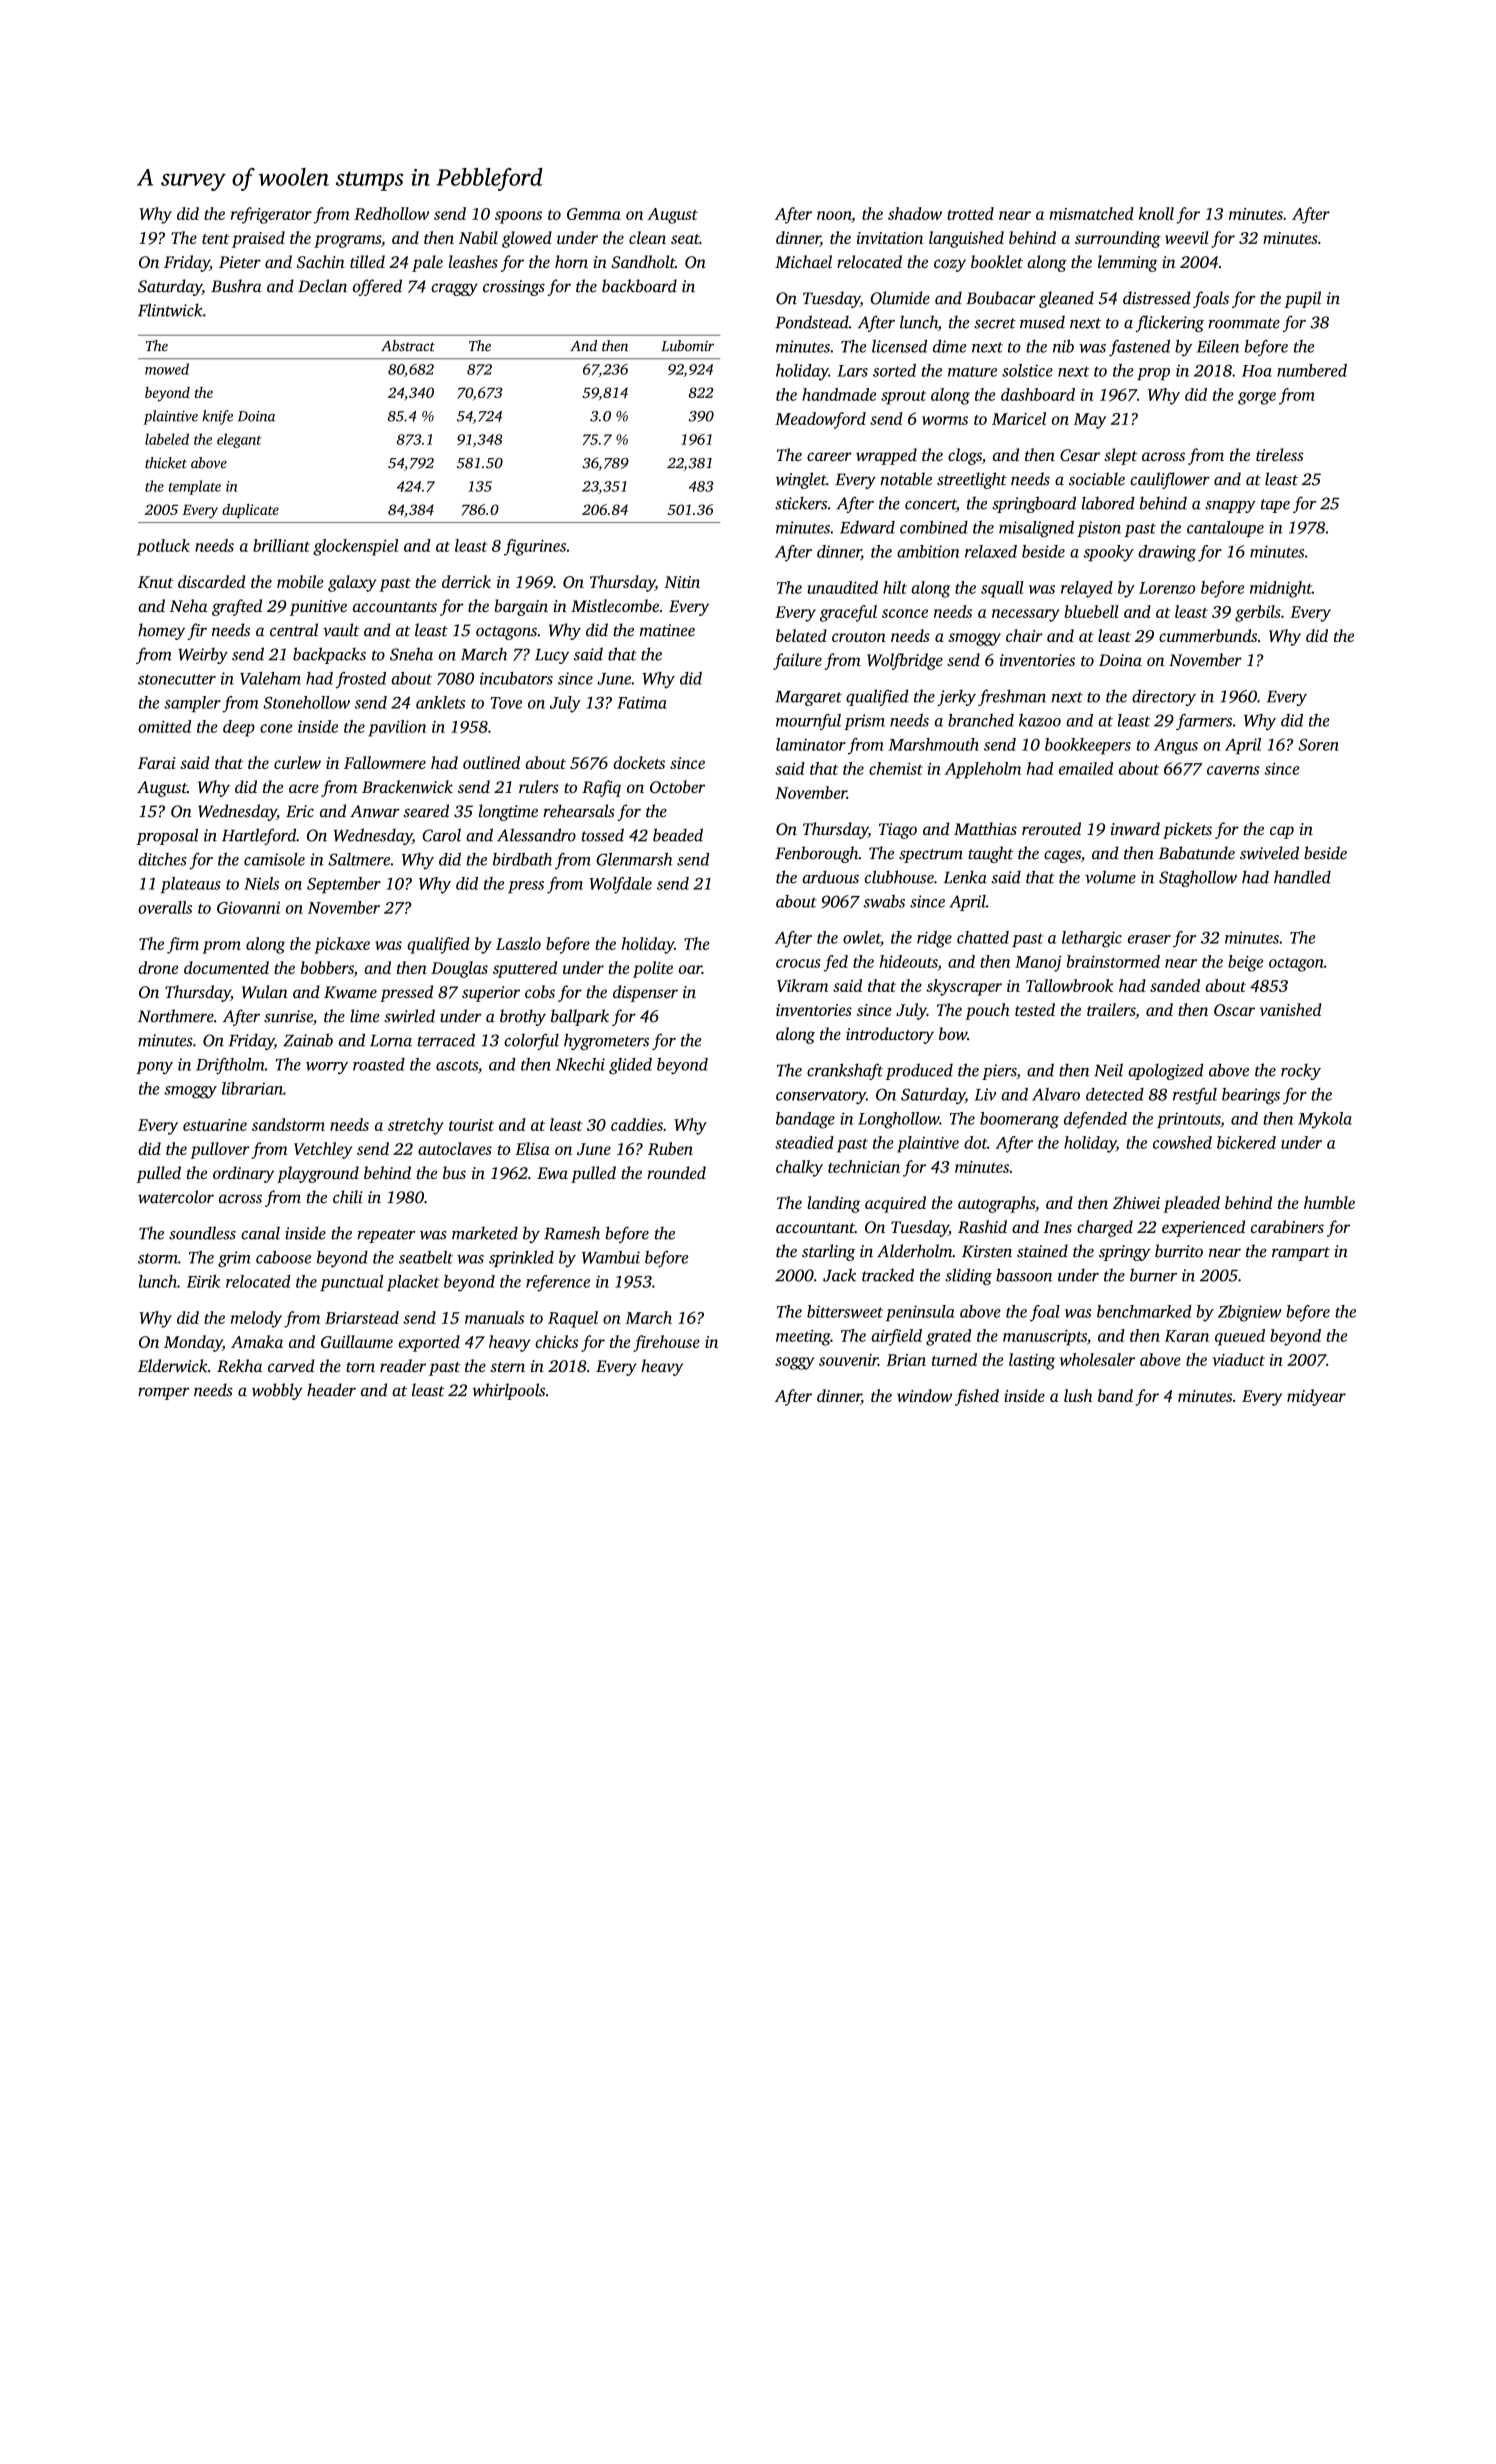  What do you see at coordinates (1233, 770) in the page?
I see `caverns` at bounding box center [1233, 770].
